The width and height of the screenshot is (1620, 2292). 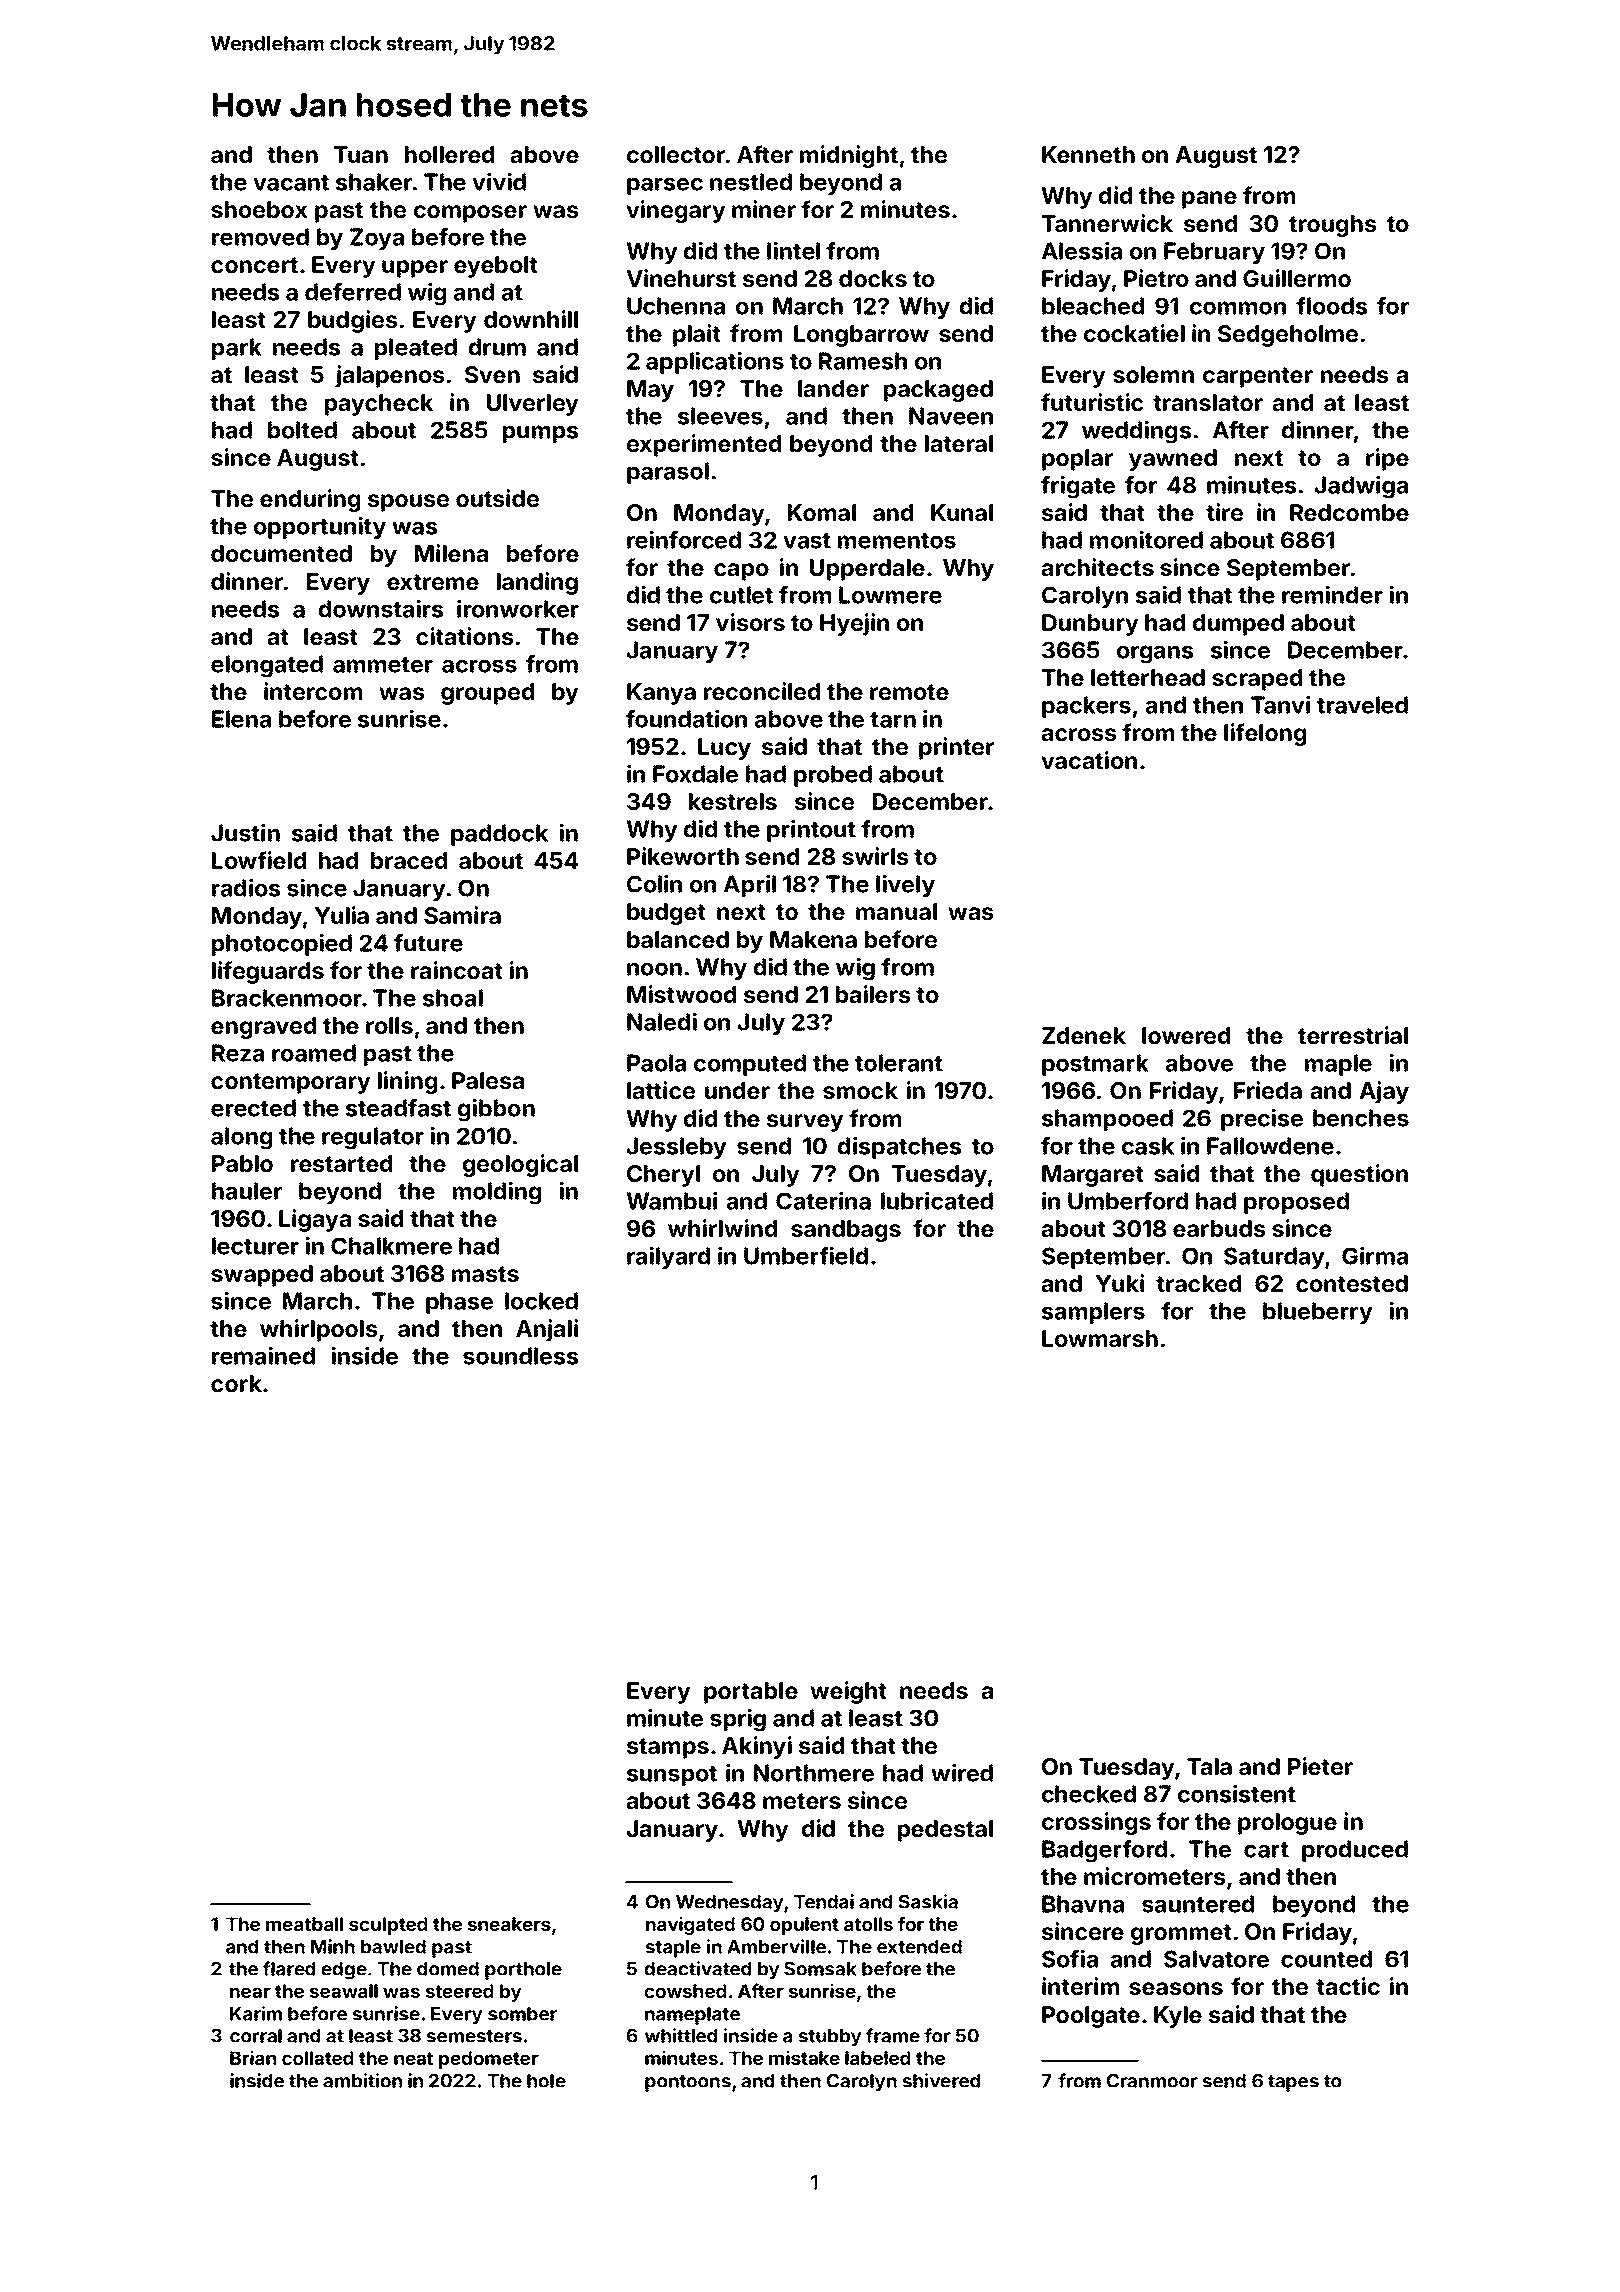 What do you see at coordinates (1084, 1036) in the screenshot?
I see `Zdenek` at bounding box center [1084, 1036].
